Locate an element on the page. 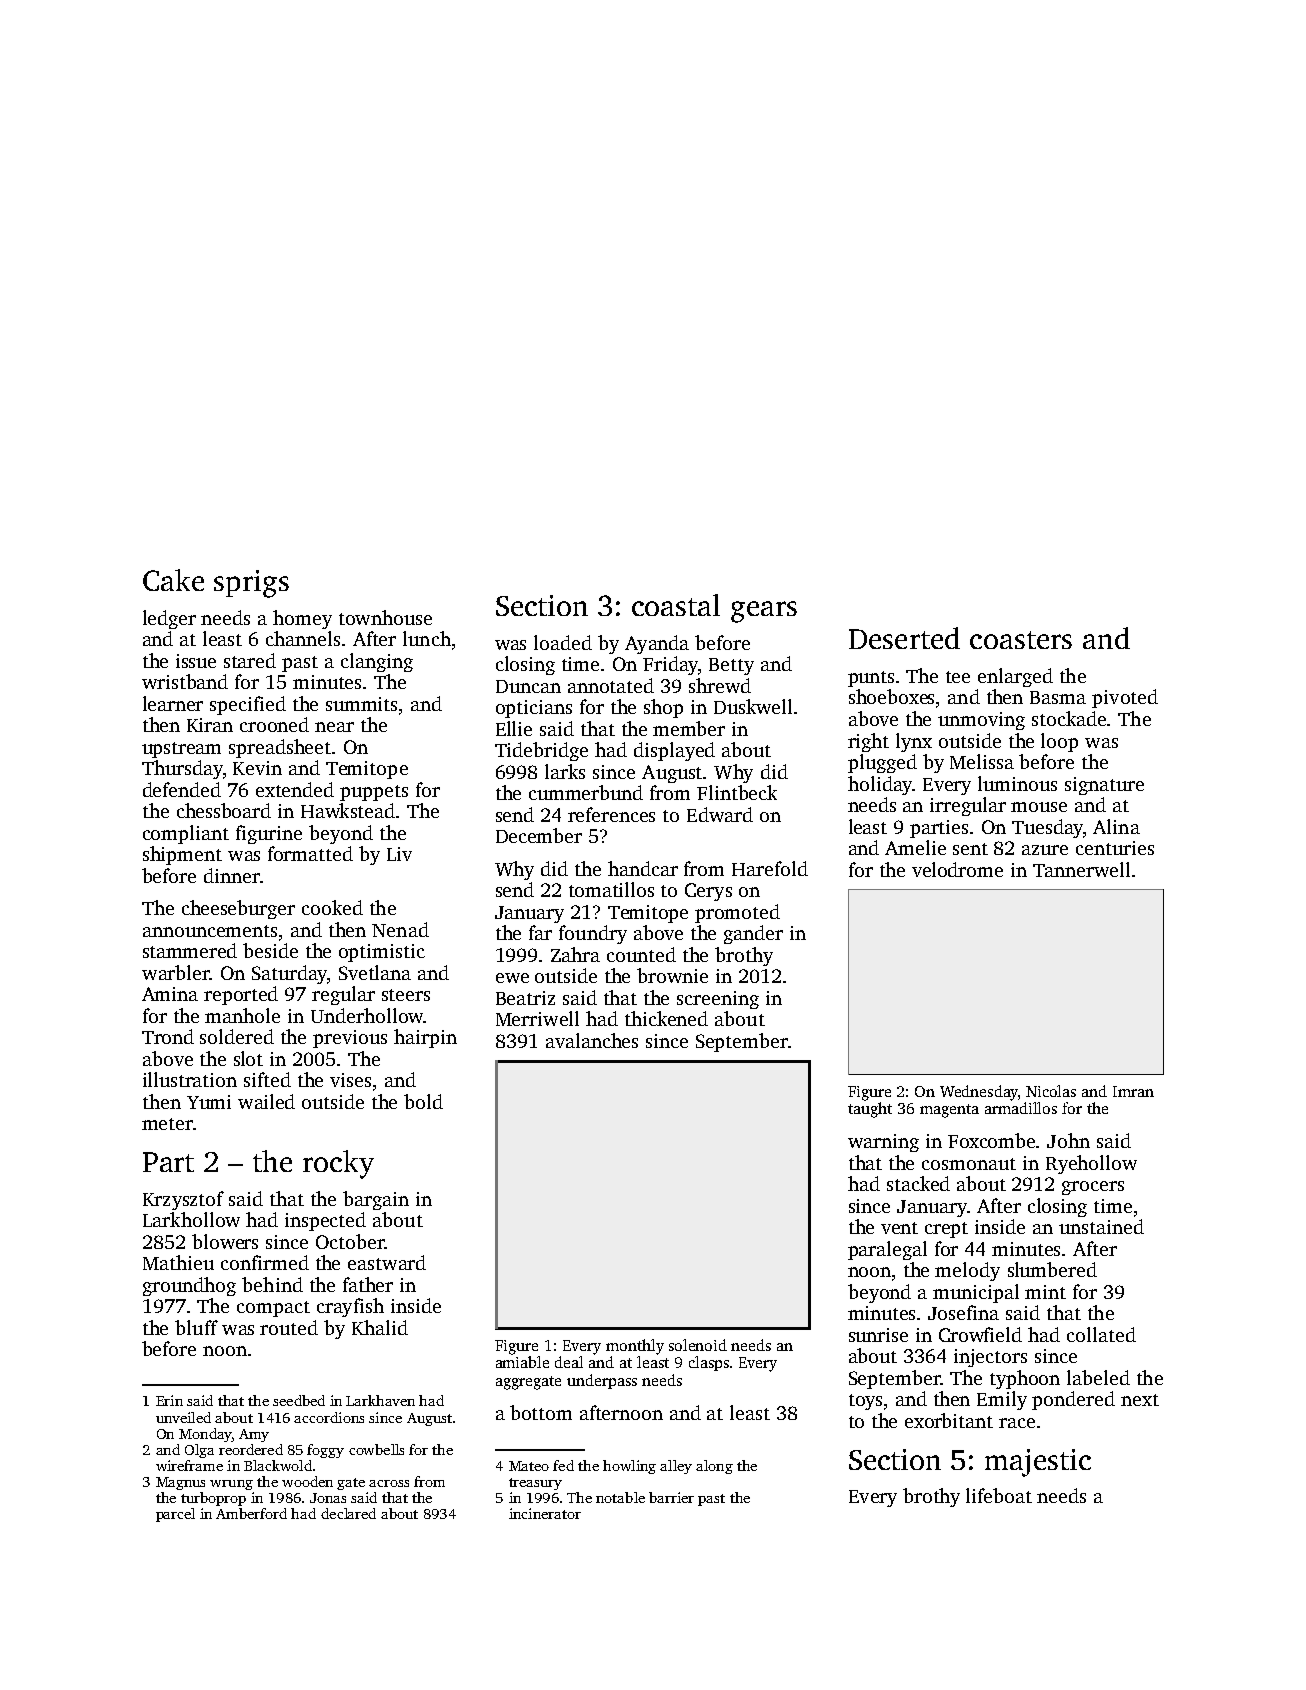 This image has width=1306, height=1690. Cake is located at coordinates (173, 580).
